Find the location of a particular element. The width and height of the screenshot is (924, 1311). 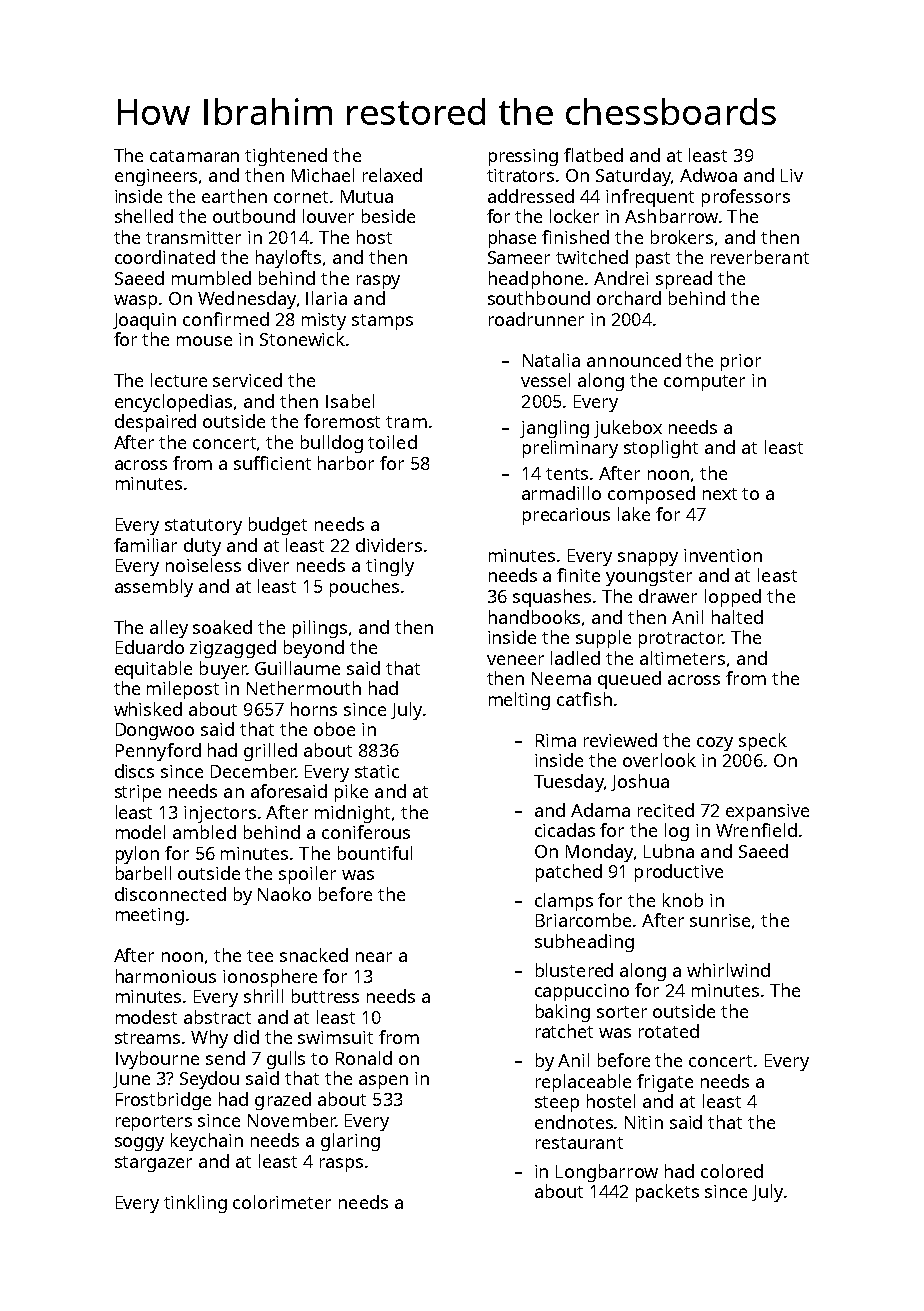

pressing is located at coordinates (523, 157).
